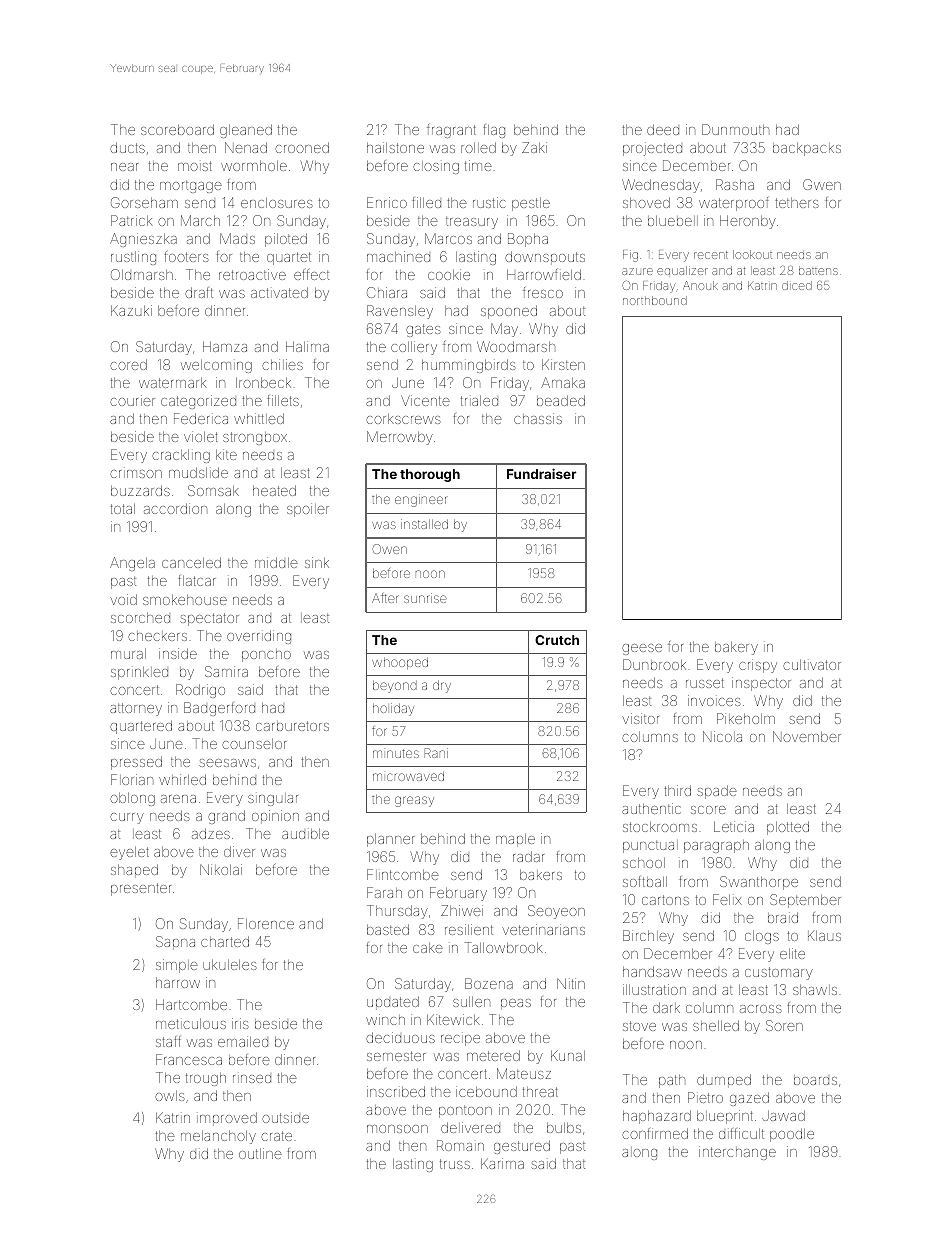  I want to click on holiday, so click(393, 709).
